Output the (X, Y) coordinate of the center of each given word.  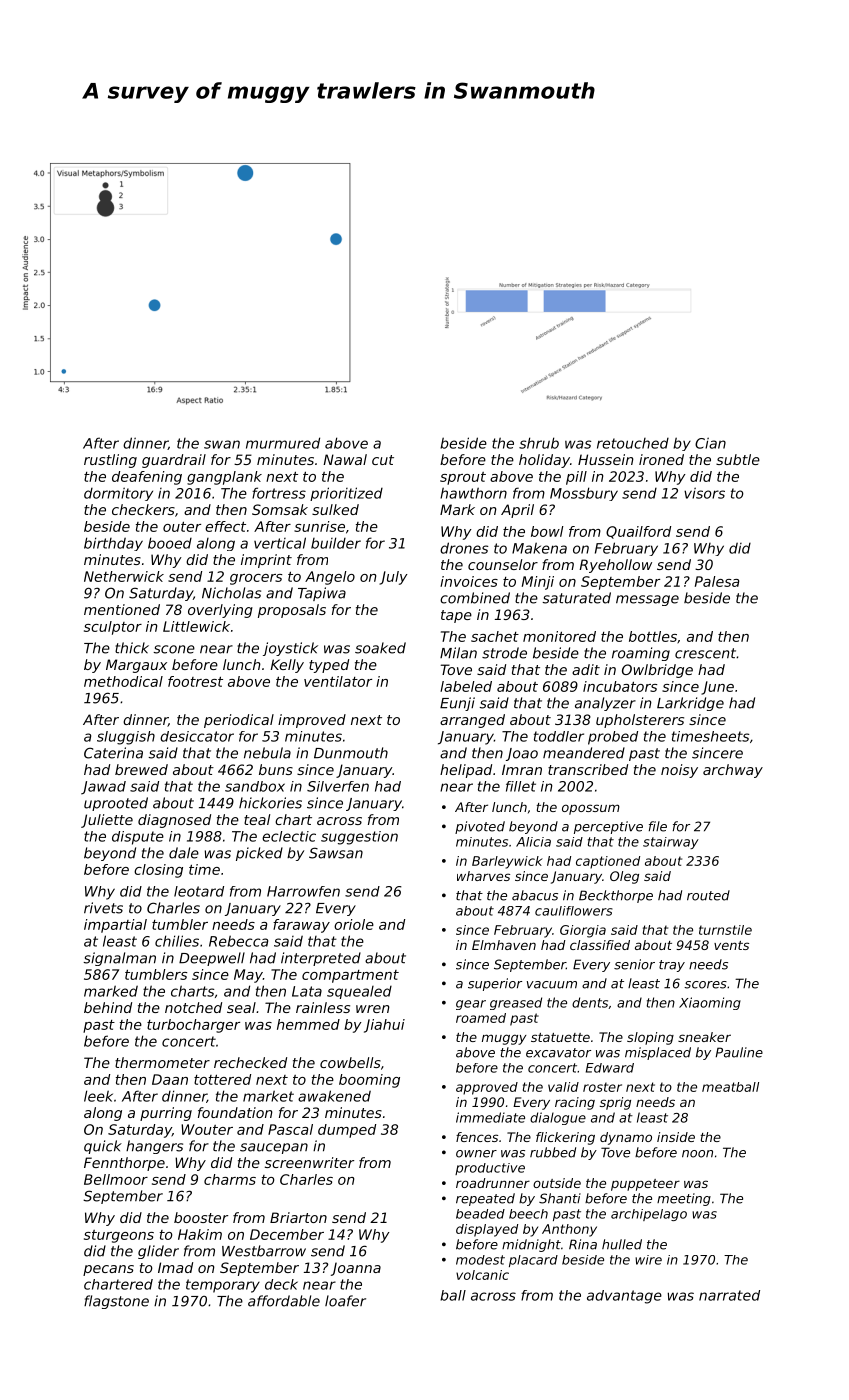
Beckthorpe (616, 896)
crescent (705, 653)
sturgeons (119, 1236)
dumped (347, 1131)
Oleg (624, 877)
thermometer (162, 1062)
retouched (633, 443)
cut (383, 460)
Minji (538, 583)
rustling (110, 461)
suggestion (359, 838)
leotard (199, 891)
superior (495, 984)
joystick (290, 649)
